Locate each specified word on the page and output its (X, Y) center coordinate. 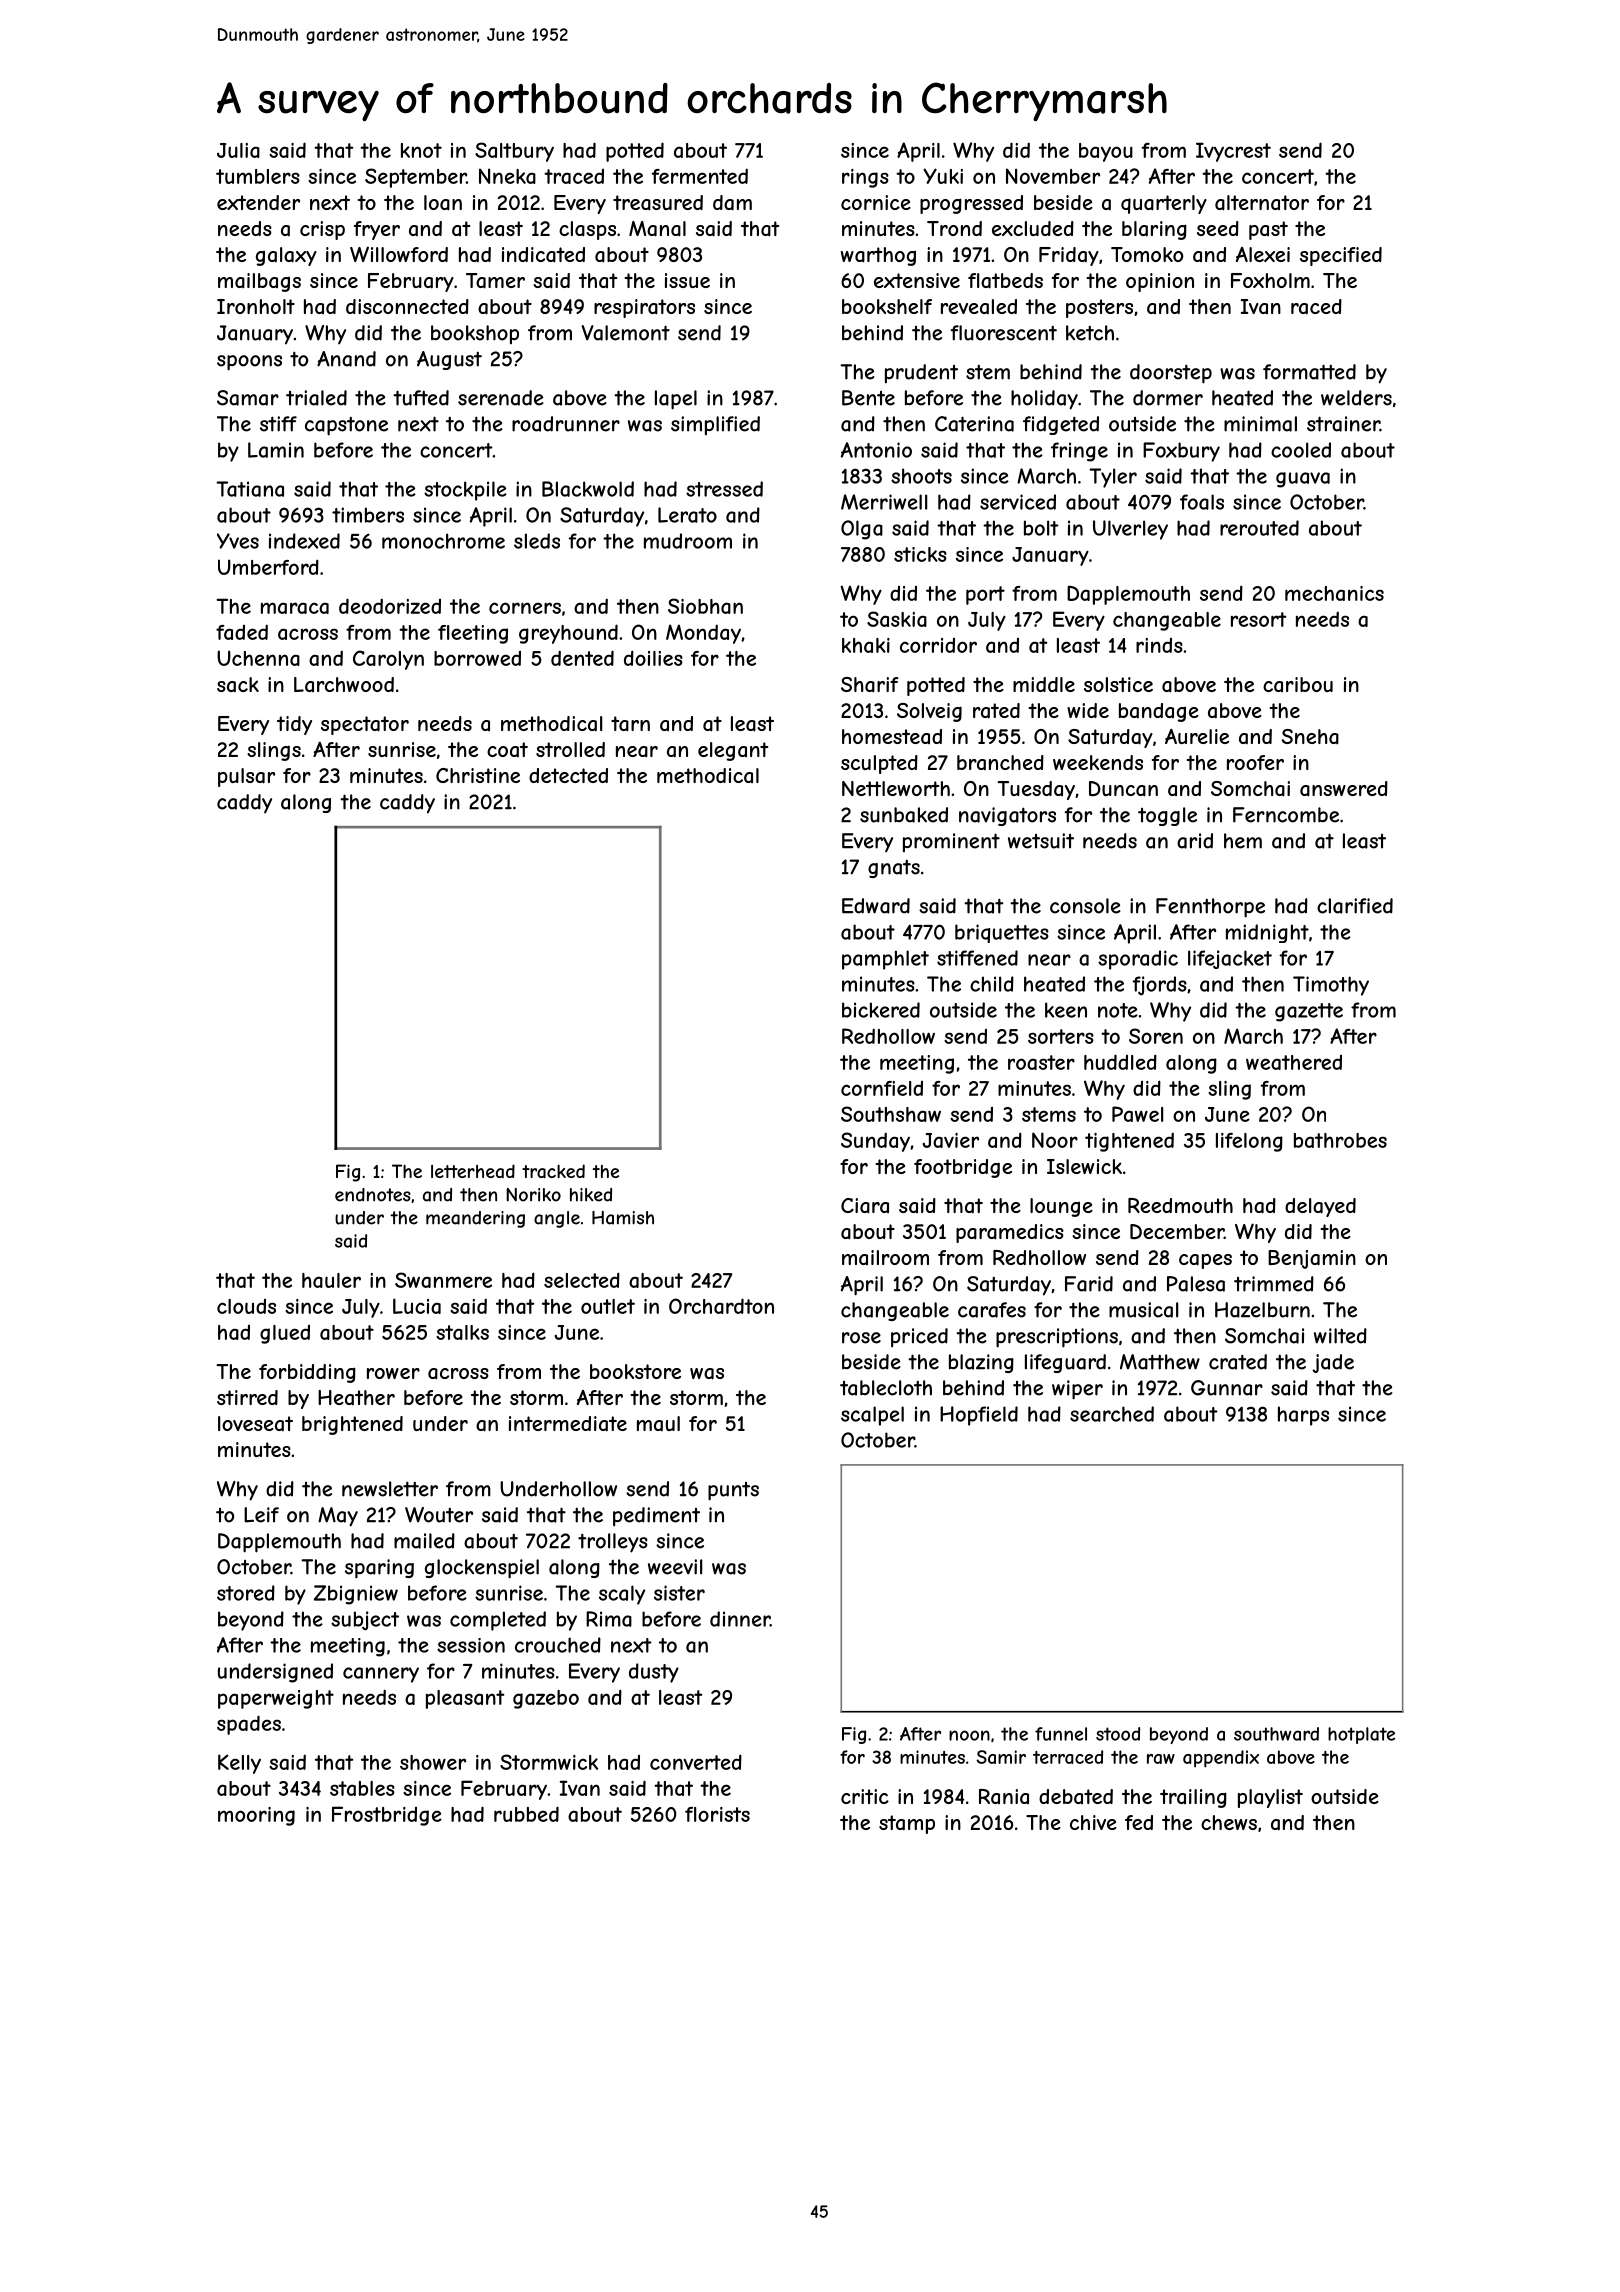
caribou (1298, 684)
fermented (699, 176)
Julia (238, 150)
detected (568, 775)
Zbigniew (356, 1595)
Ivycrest (1233, 152)
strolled (570, 749)
